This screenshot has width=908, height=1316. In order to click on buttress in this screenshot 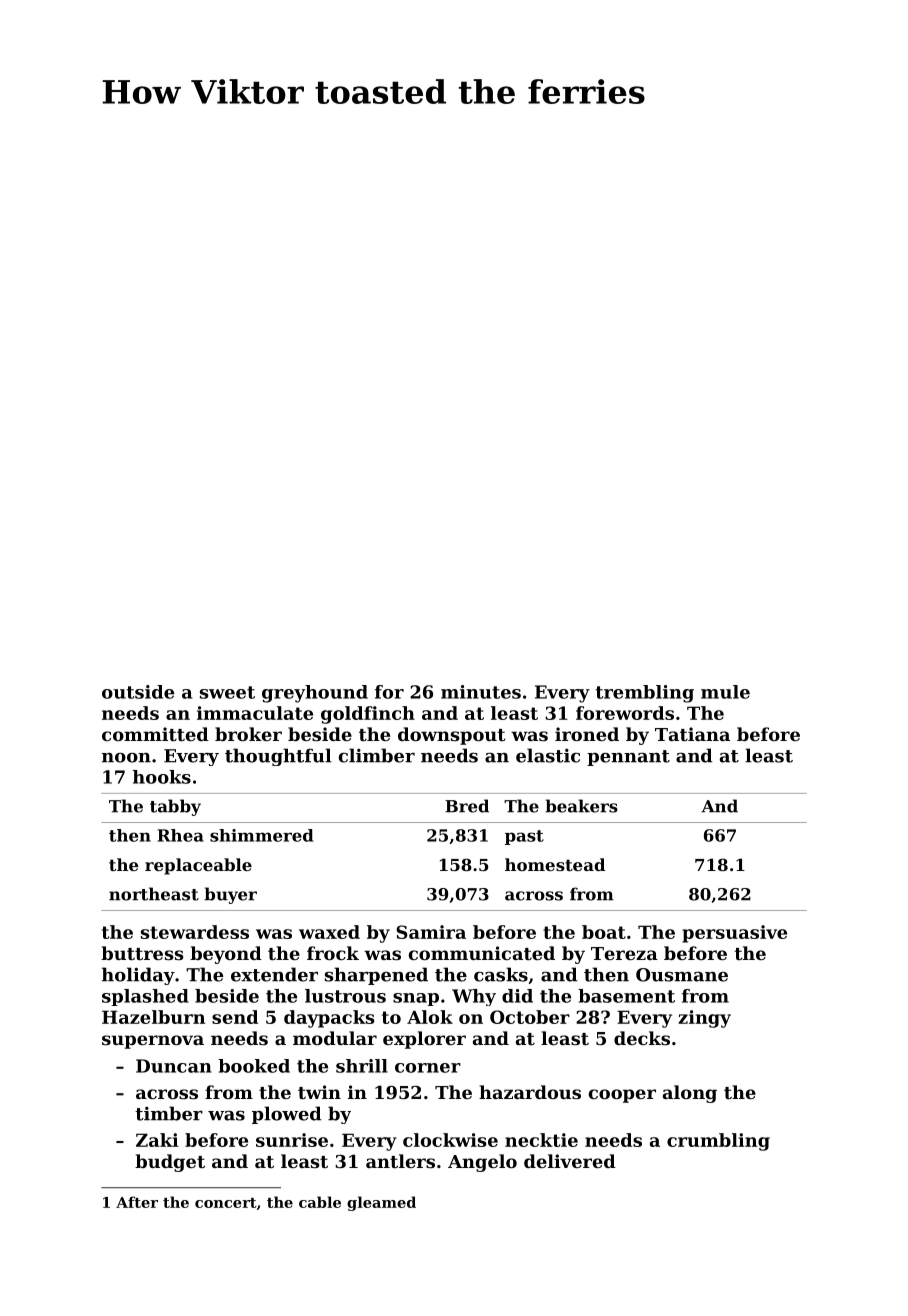, I will do `click(142, 953)`.
